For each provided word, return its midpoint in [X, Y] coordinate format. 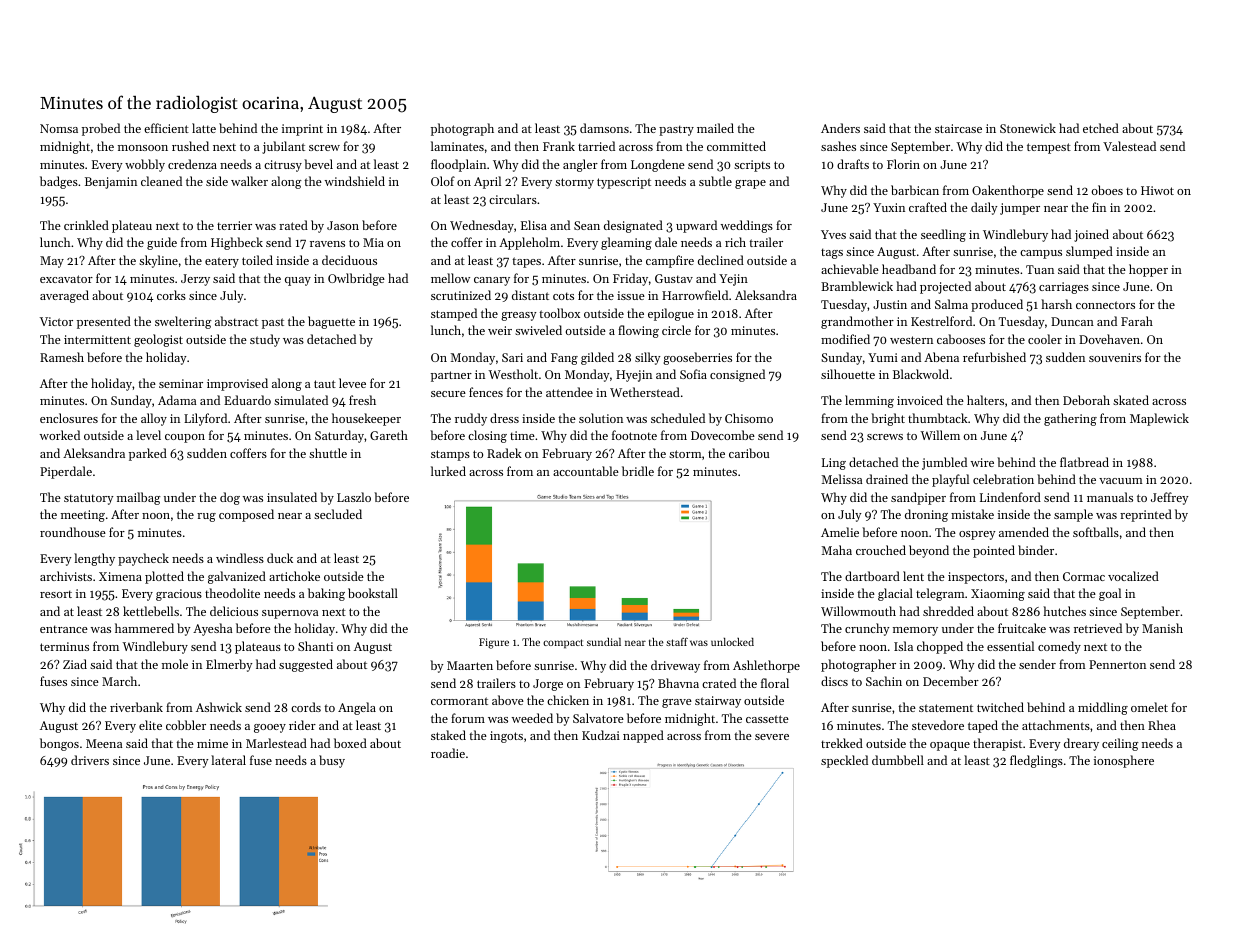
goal [1110, 594]
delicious [234, 611]
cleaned [161, 181]
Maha [836, 550]
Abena [941, 357]
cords [306, 707]
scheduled [678, 418]
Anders [840, 128]
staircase [958, 128]
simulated [301, 400]
